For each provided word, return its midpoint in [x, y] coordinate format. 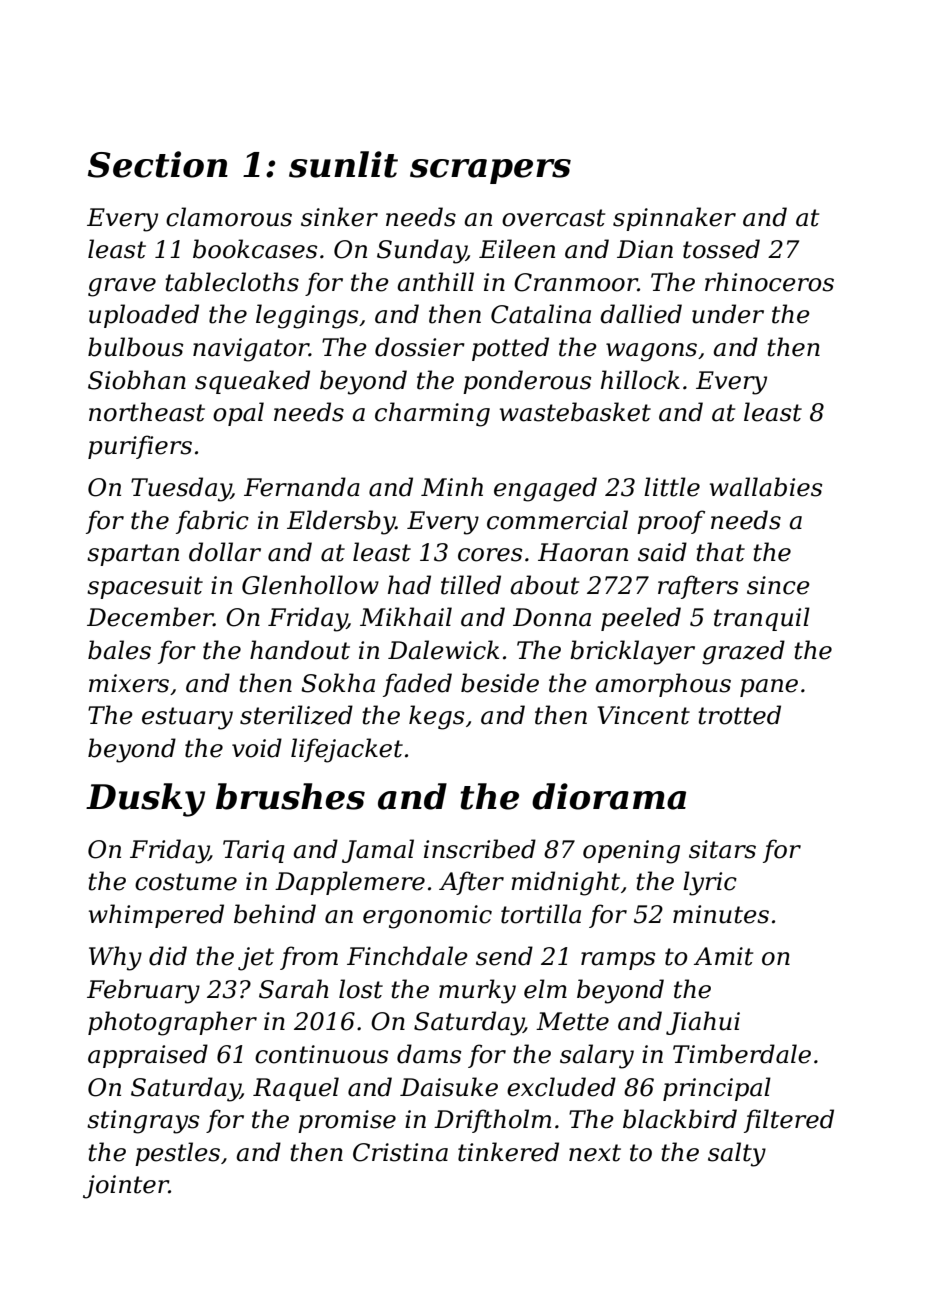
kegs [436, 717]
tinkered [508, 1152]
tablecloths [232, 282]
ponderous [527, 382]
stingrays [143, 1122]
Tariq [254, 851]
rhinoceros [769, 282]
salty [737, 1154]
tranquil [762, 619]
